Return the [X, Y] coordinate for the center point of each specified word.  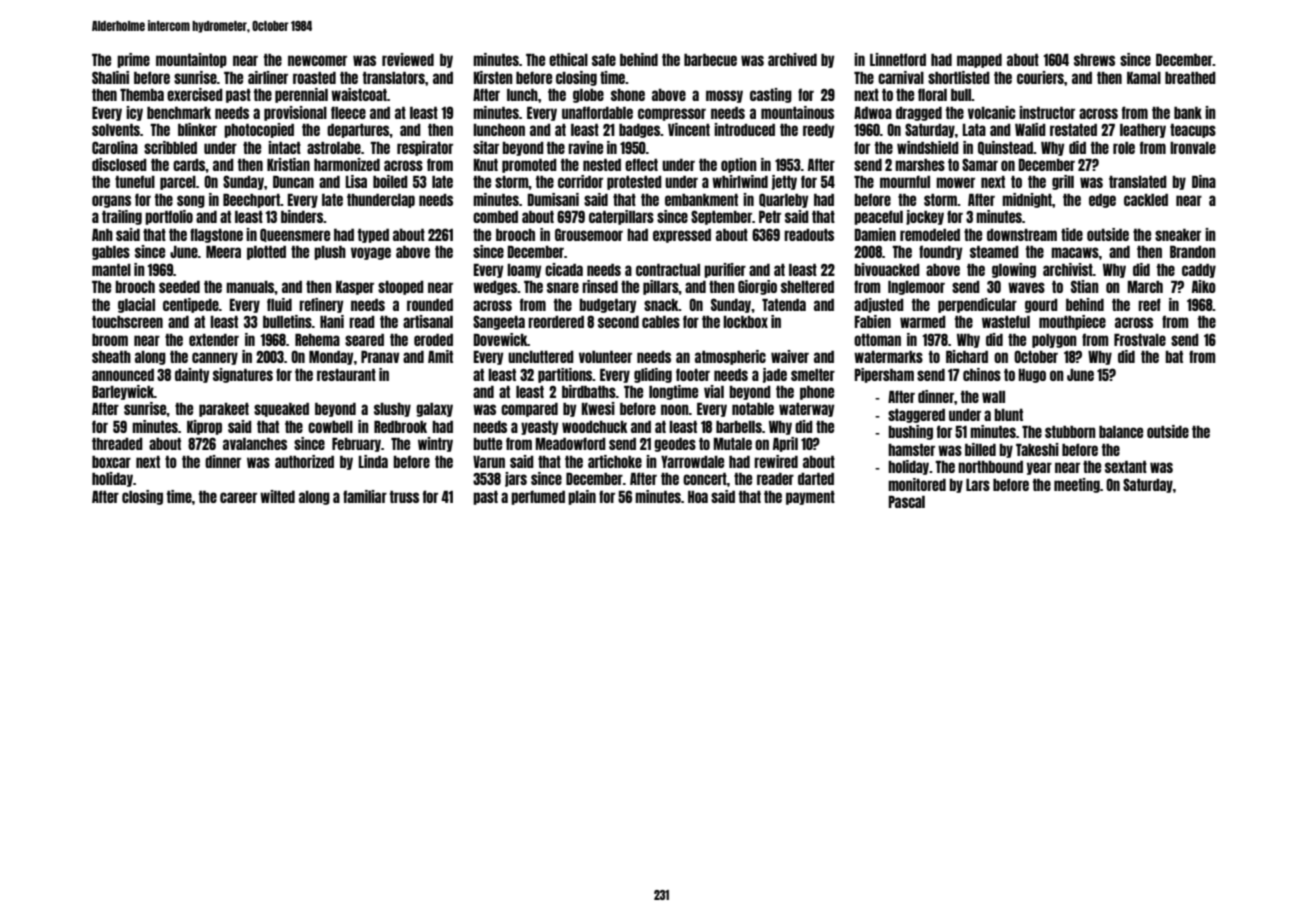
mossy [724, 96]
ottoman [877, 340]
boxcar [111, 462]
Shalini [110, 77]
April [785, 444]
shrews [1094, 60]
